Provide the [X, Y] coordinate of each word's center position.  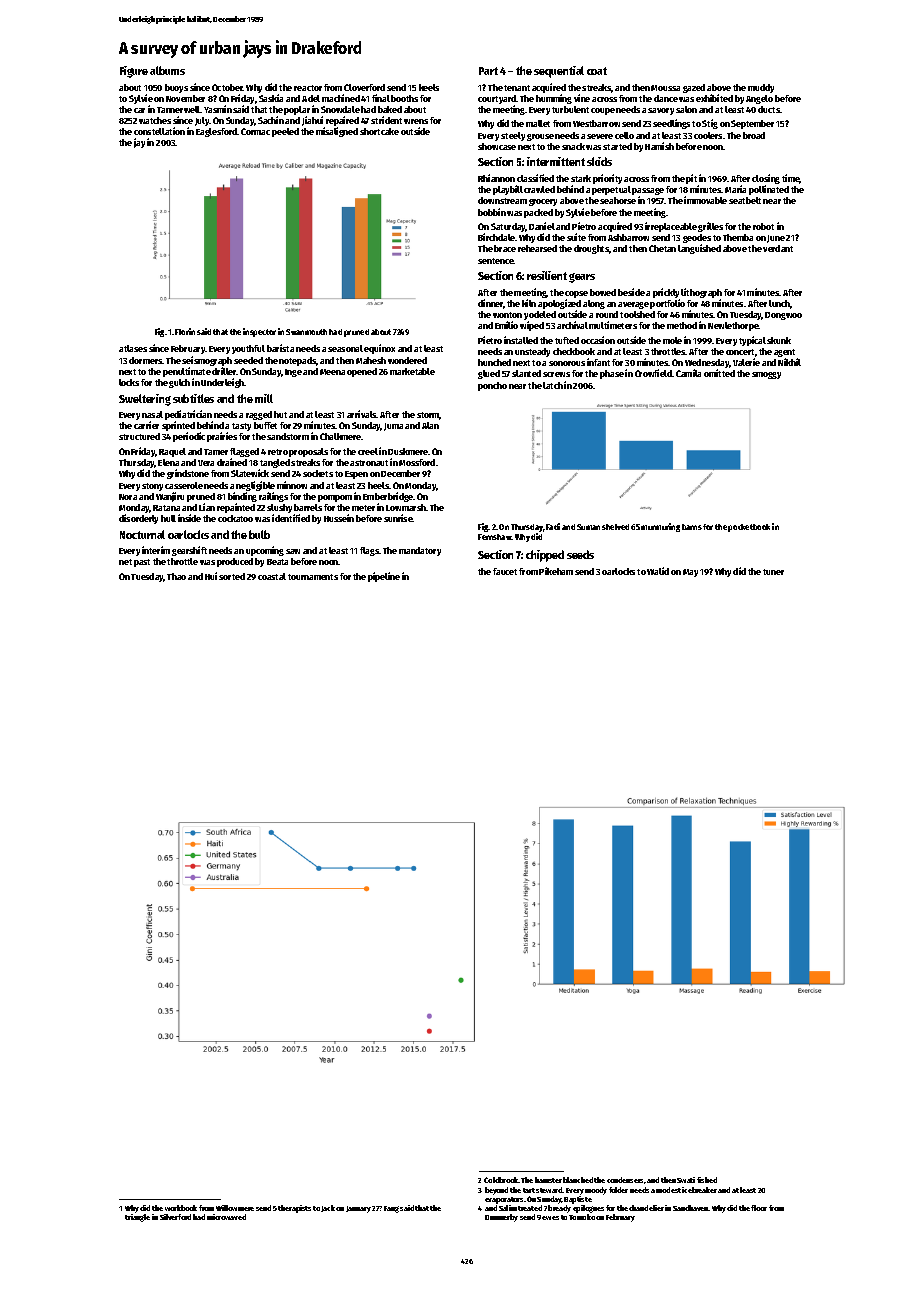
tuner [773, 572]
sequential [559, 72]
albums [167, 70]
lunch [780, 304]
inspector [259, 332]
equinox [379, 349]
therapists [294, 1209]
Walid [658, 571]
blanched [578, 1180]
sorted [232, 576]
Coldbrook [501, 1180]
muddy [761, 88]
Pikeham [556, 571]
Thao [176, 576]
